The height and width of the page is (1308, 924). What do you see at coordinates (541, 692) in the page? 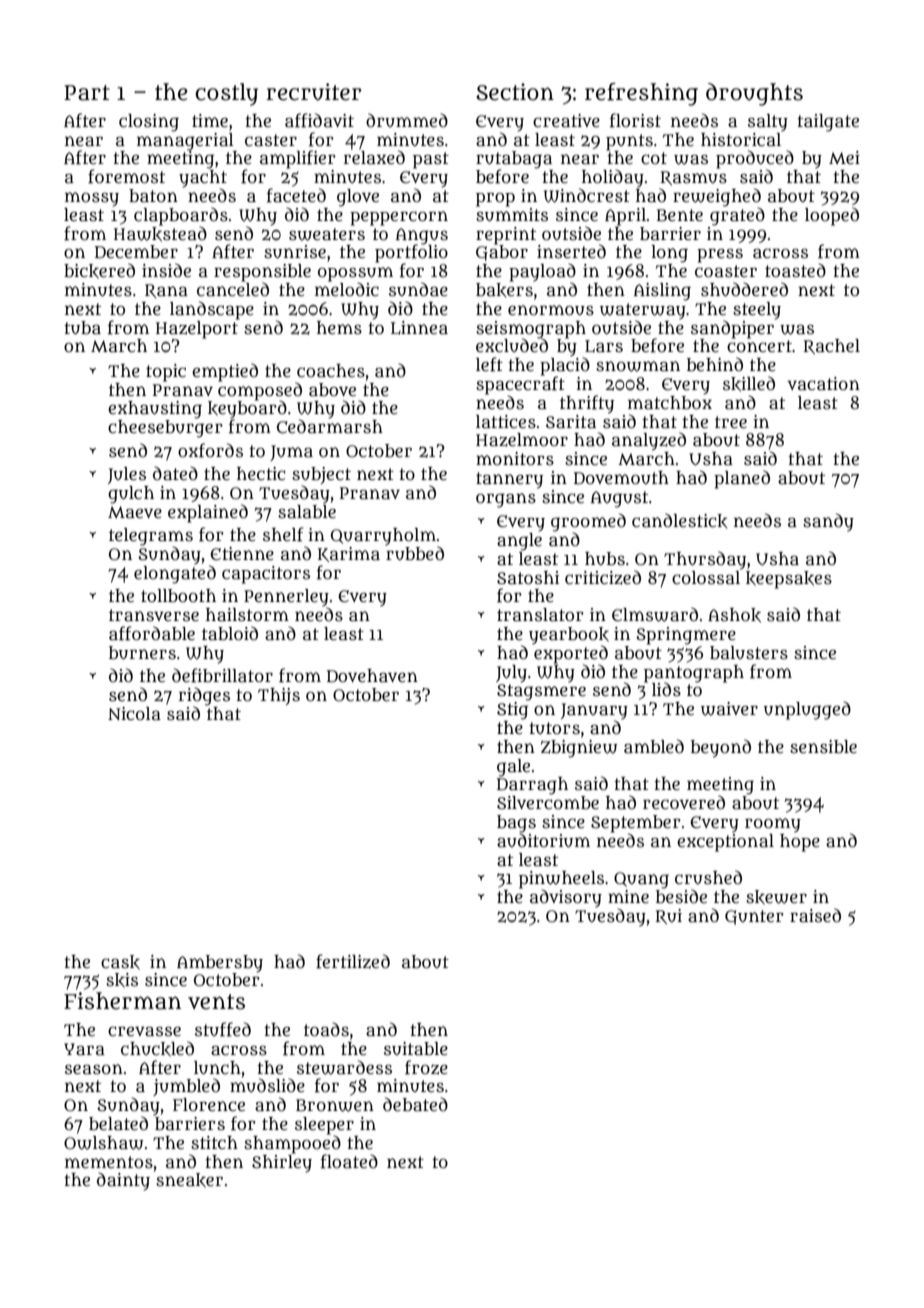
I see `Stagsmere` at bounding box center [541, 692].
